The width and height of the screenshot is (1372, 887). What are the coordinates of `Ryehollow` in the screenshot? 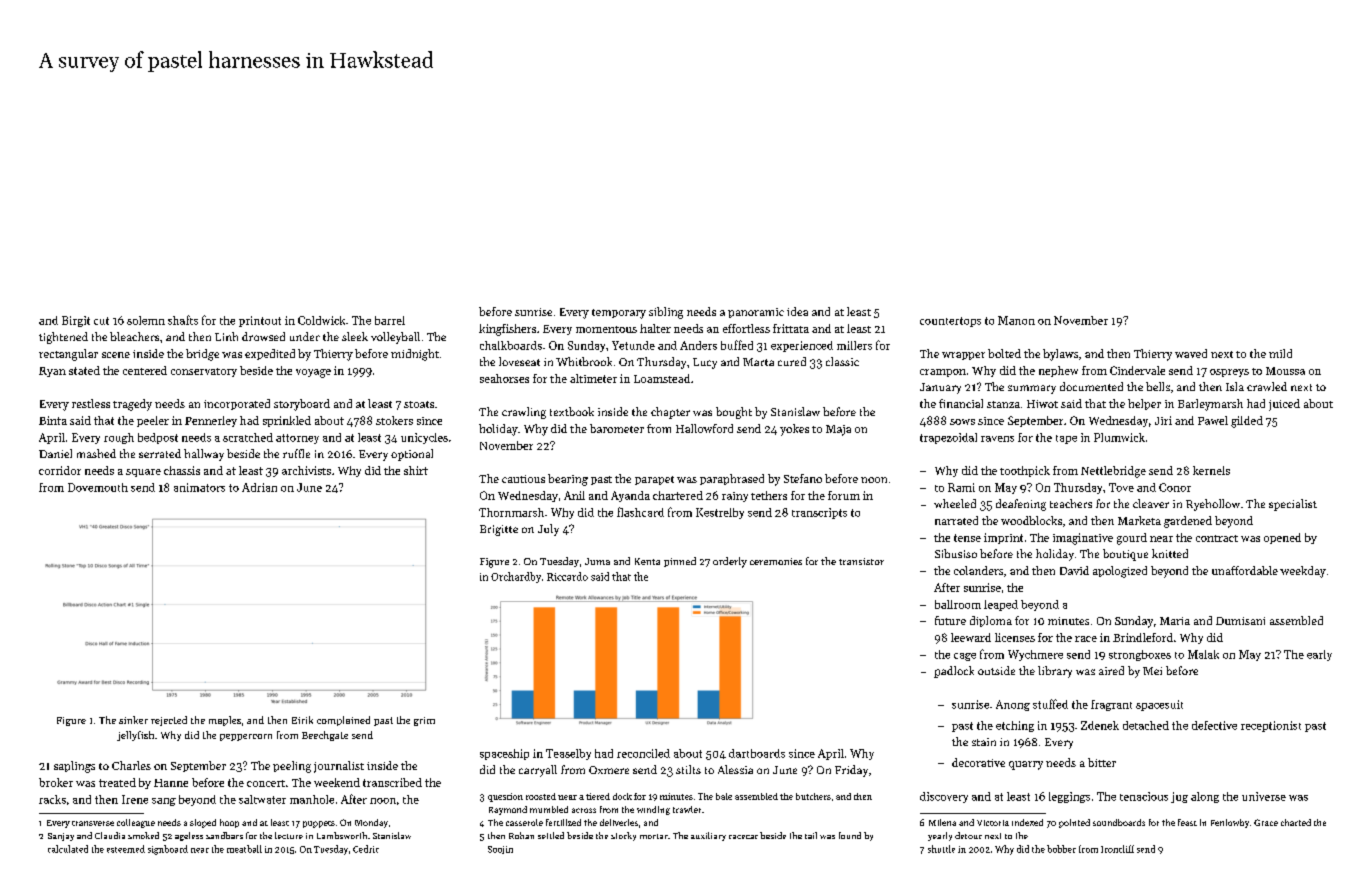 It's located at (1213, 505).
